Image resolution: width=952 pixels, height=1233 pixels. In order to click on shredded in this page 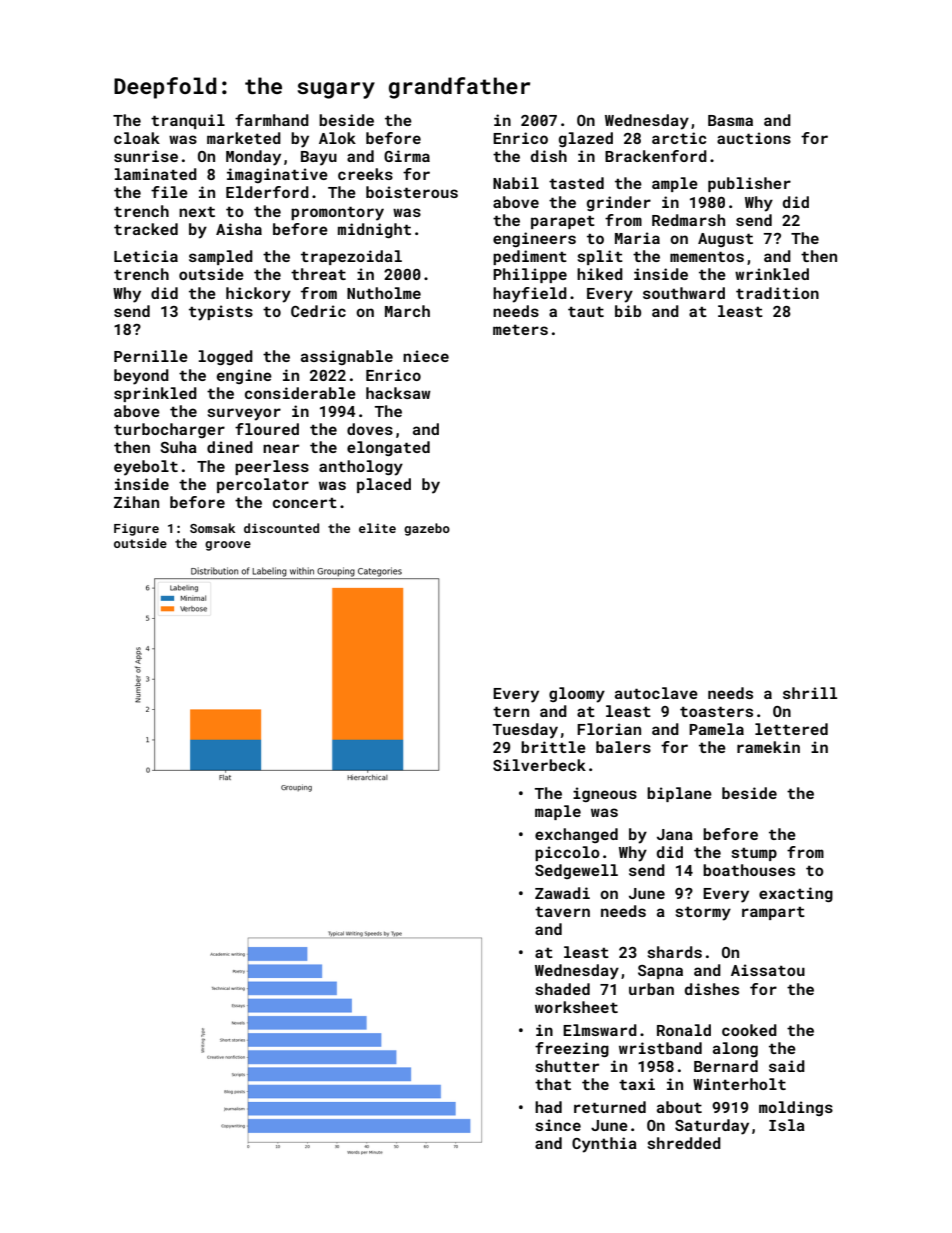, I will do `click(684, 1143)`.
